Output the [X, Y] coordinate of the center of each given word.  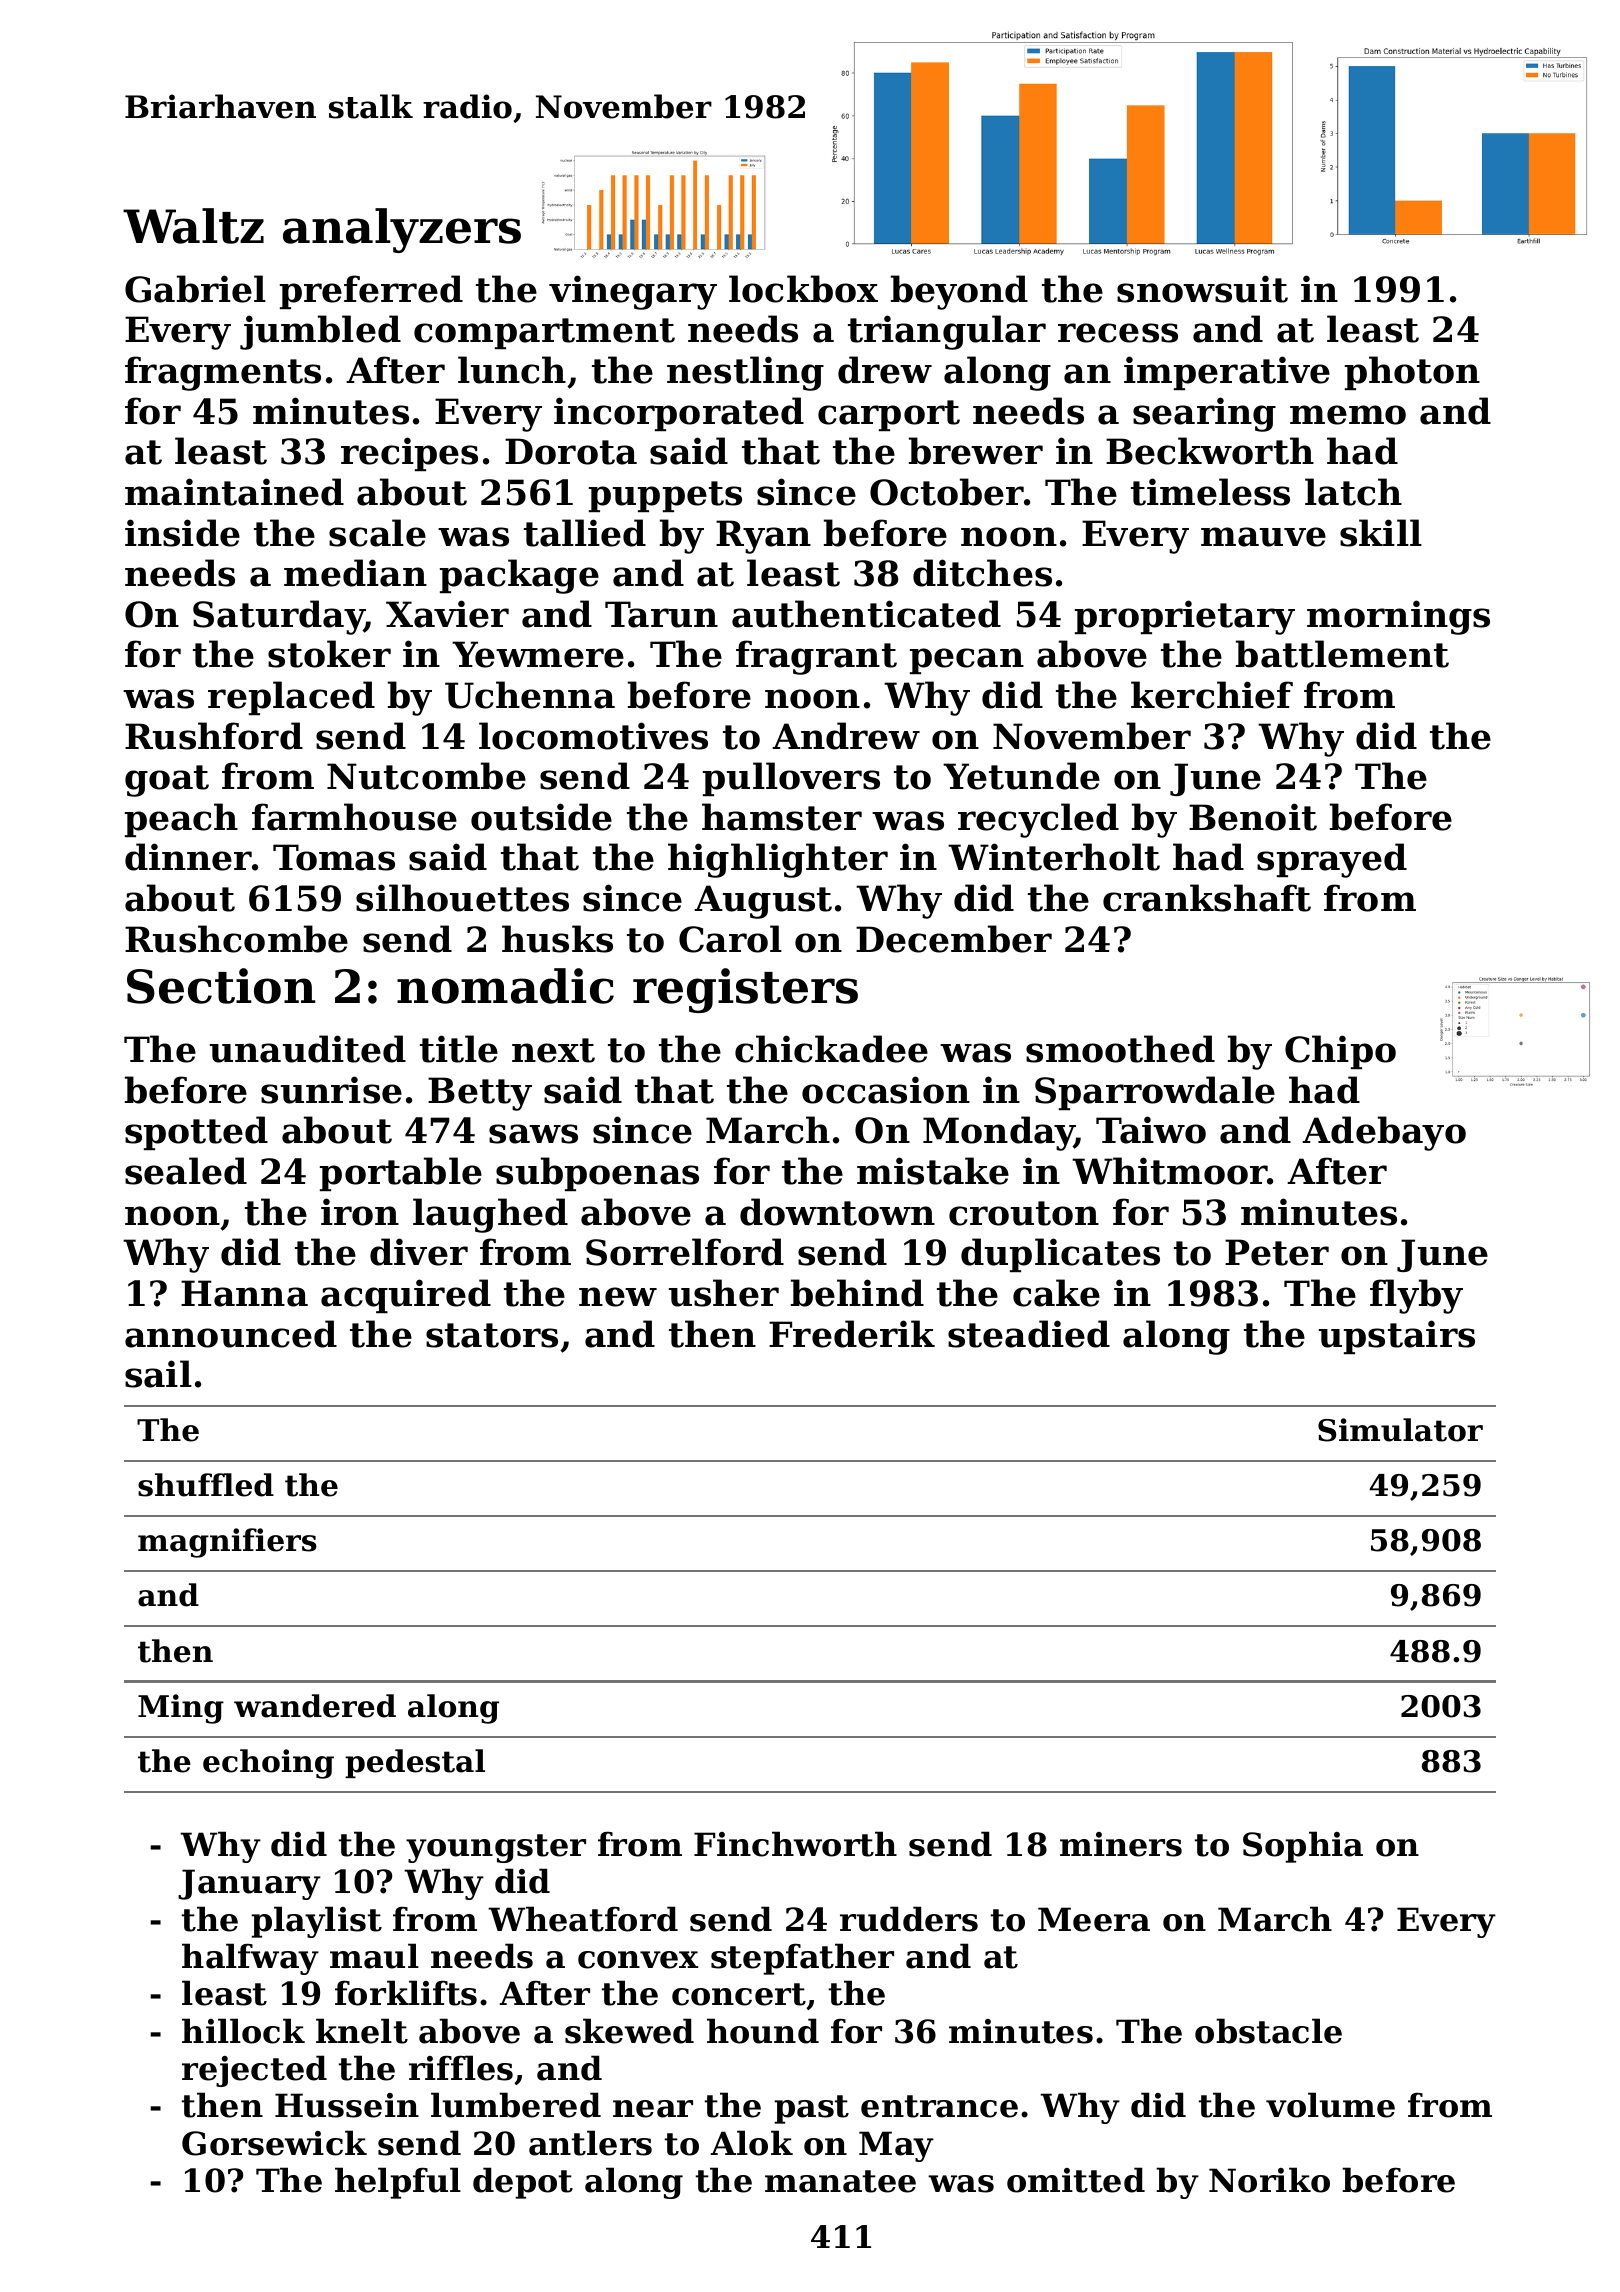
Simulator [1400, 1430]
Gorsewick [274, 2143]
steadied [1029, 1334]
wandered [315, 1706]
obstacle [1268, 2031]
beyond [959, 292]
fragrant [816, 657]
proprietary [1185, 617]
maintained [234, 492]
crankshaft [1207, 898]
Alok [751, 2143]
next [553, 1050]
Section [221, 986]
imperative [1227, 373]
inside [182, 533]
